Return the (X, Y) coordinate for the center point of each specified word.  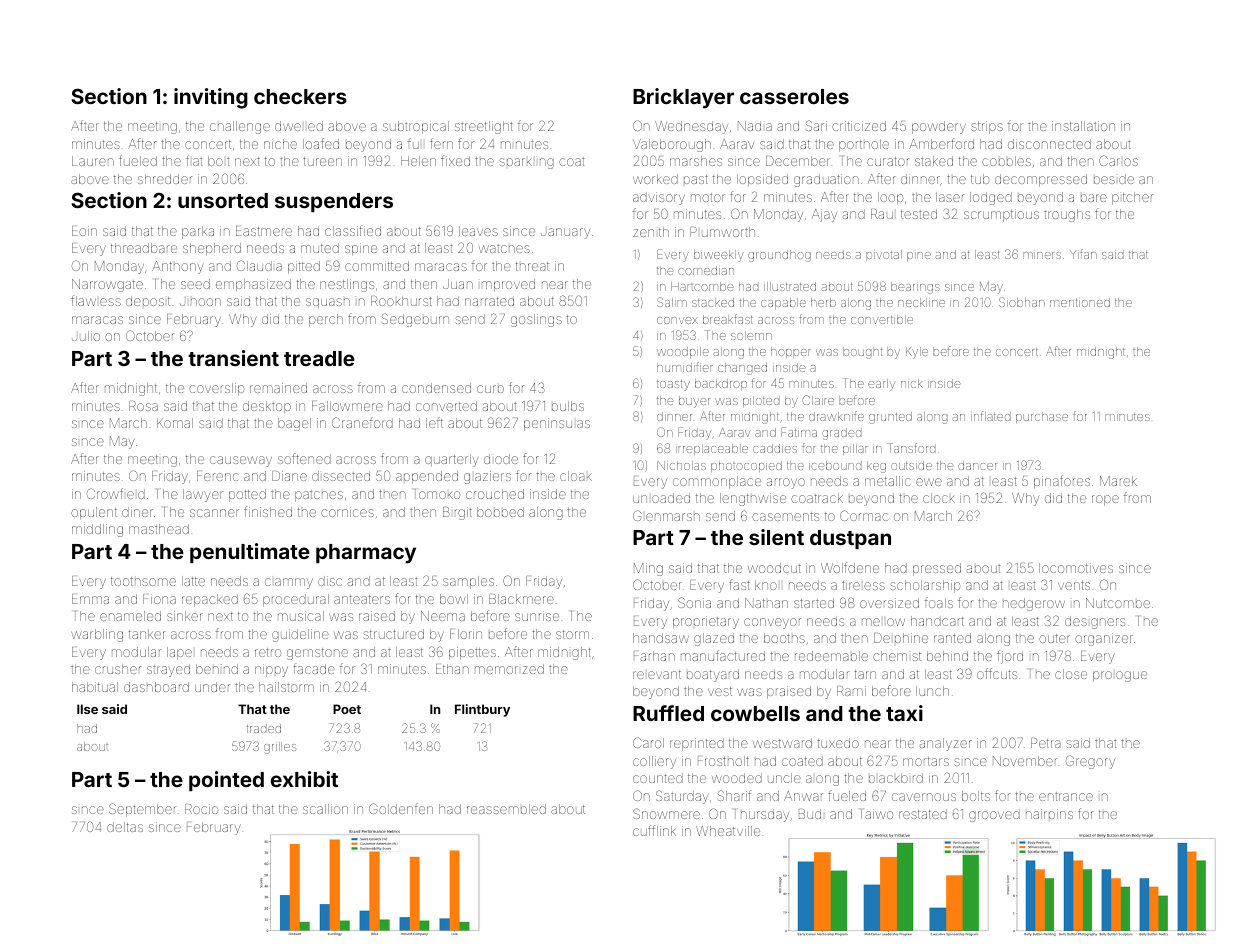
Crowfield (116, 493)
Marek (1118, 481)
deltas (125, 827)
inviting (211, 98)
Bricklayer (683, 98)
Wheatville (728, 831)
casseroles (794, 96)
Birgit (457, 513)
